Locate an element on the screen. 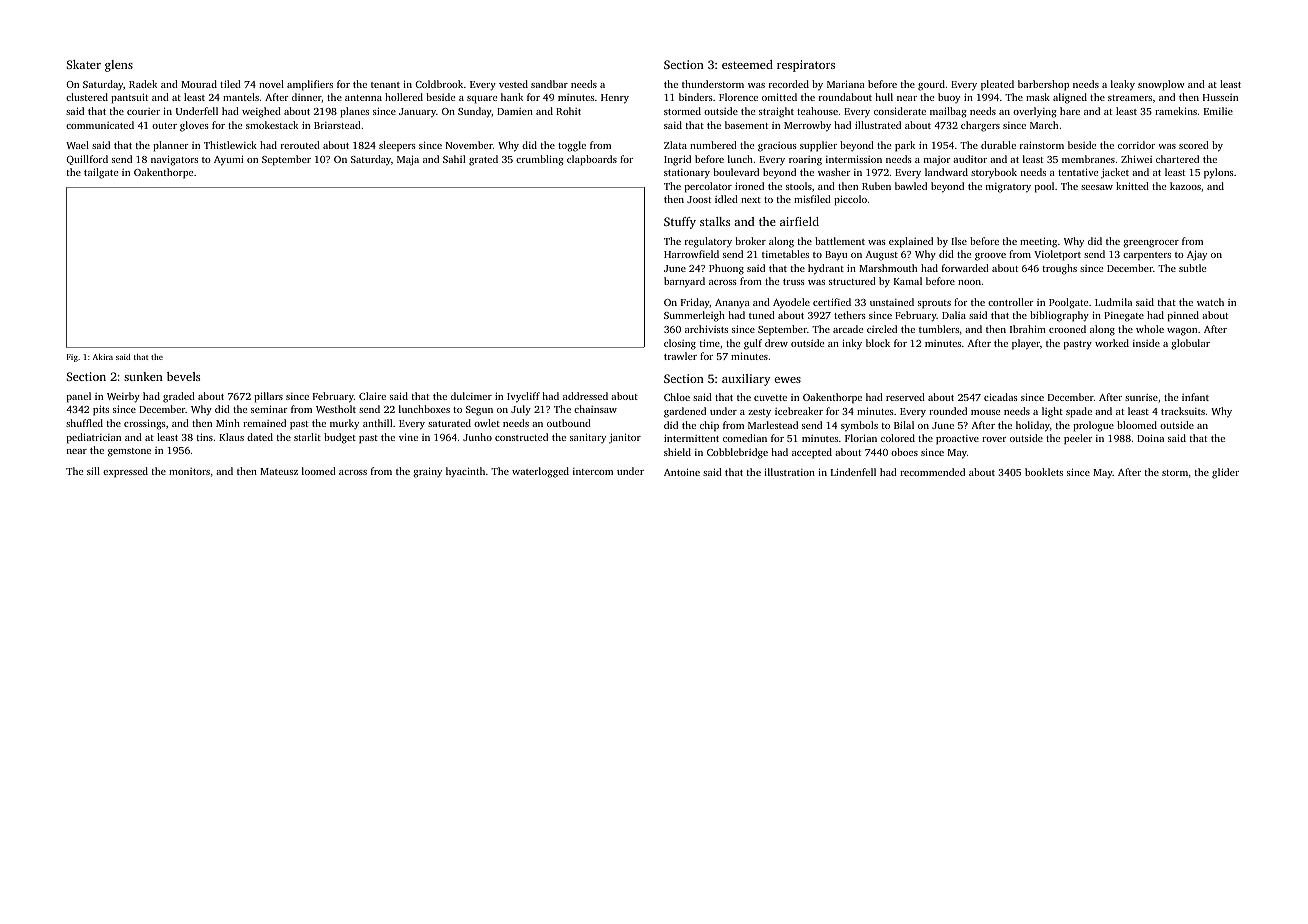  Mateusz is located at coordinates (279, 471).
